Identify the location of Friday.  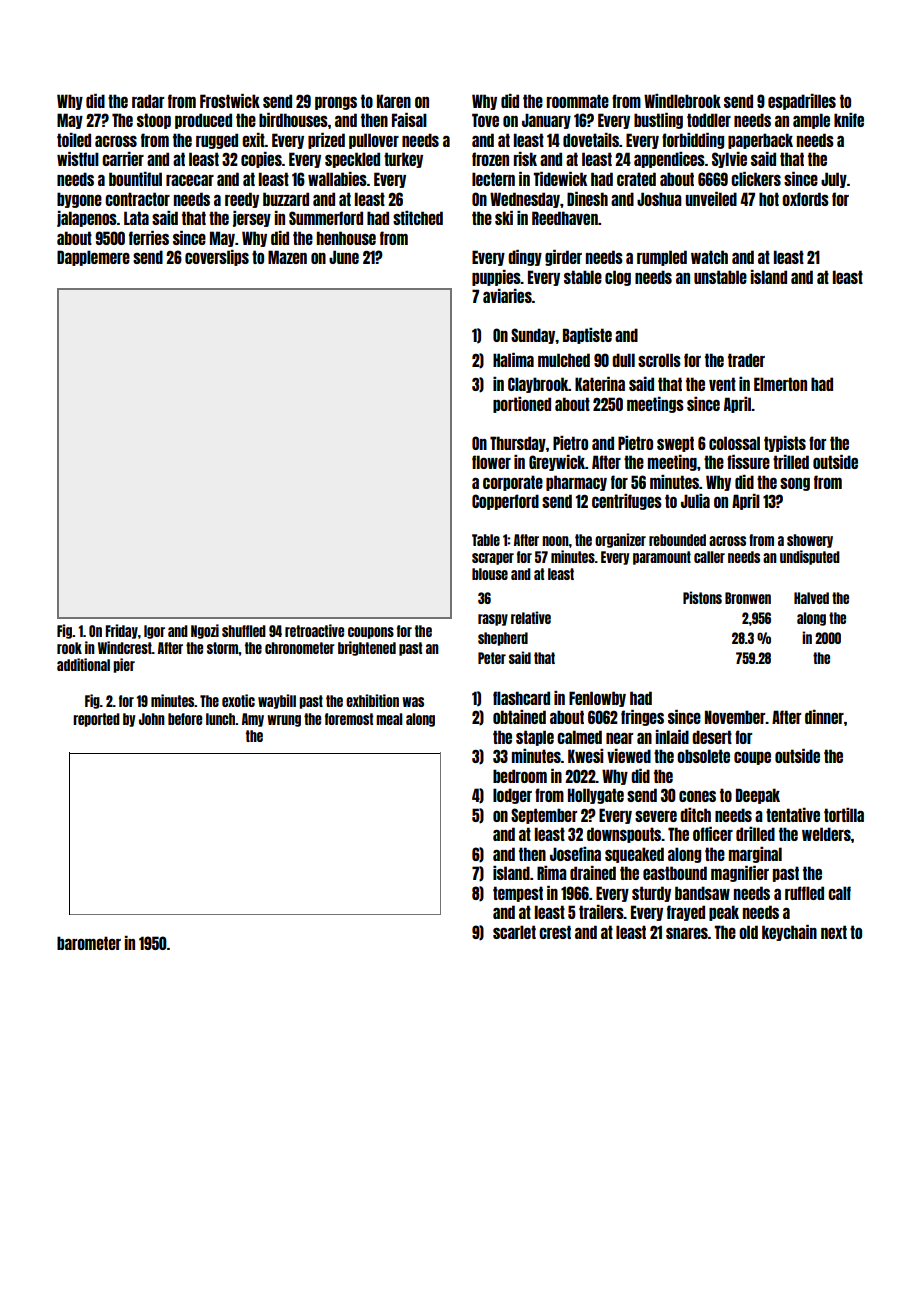
(121, 631).
